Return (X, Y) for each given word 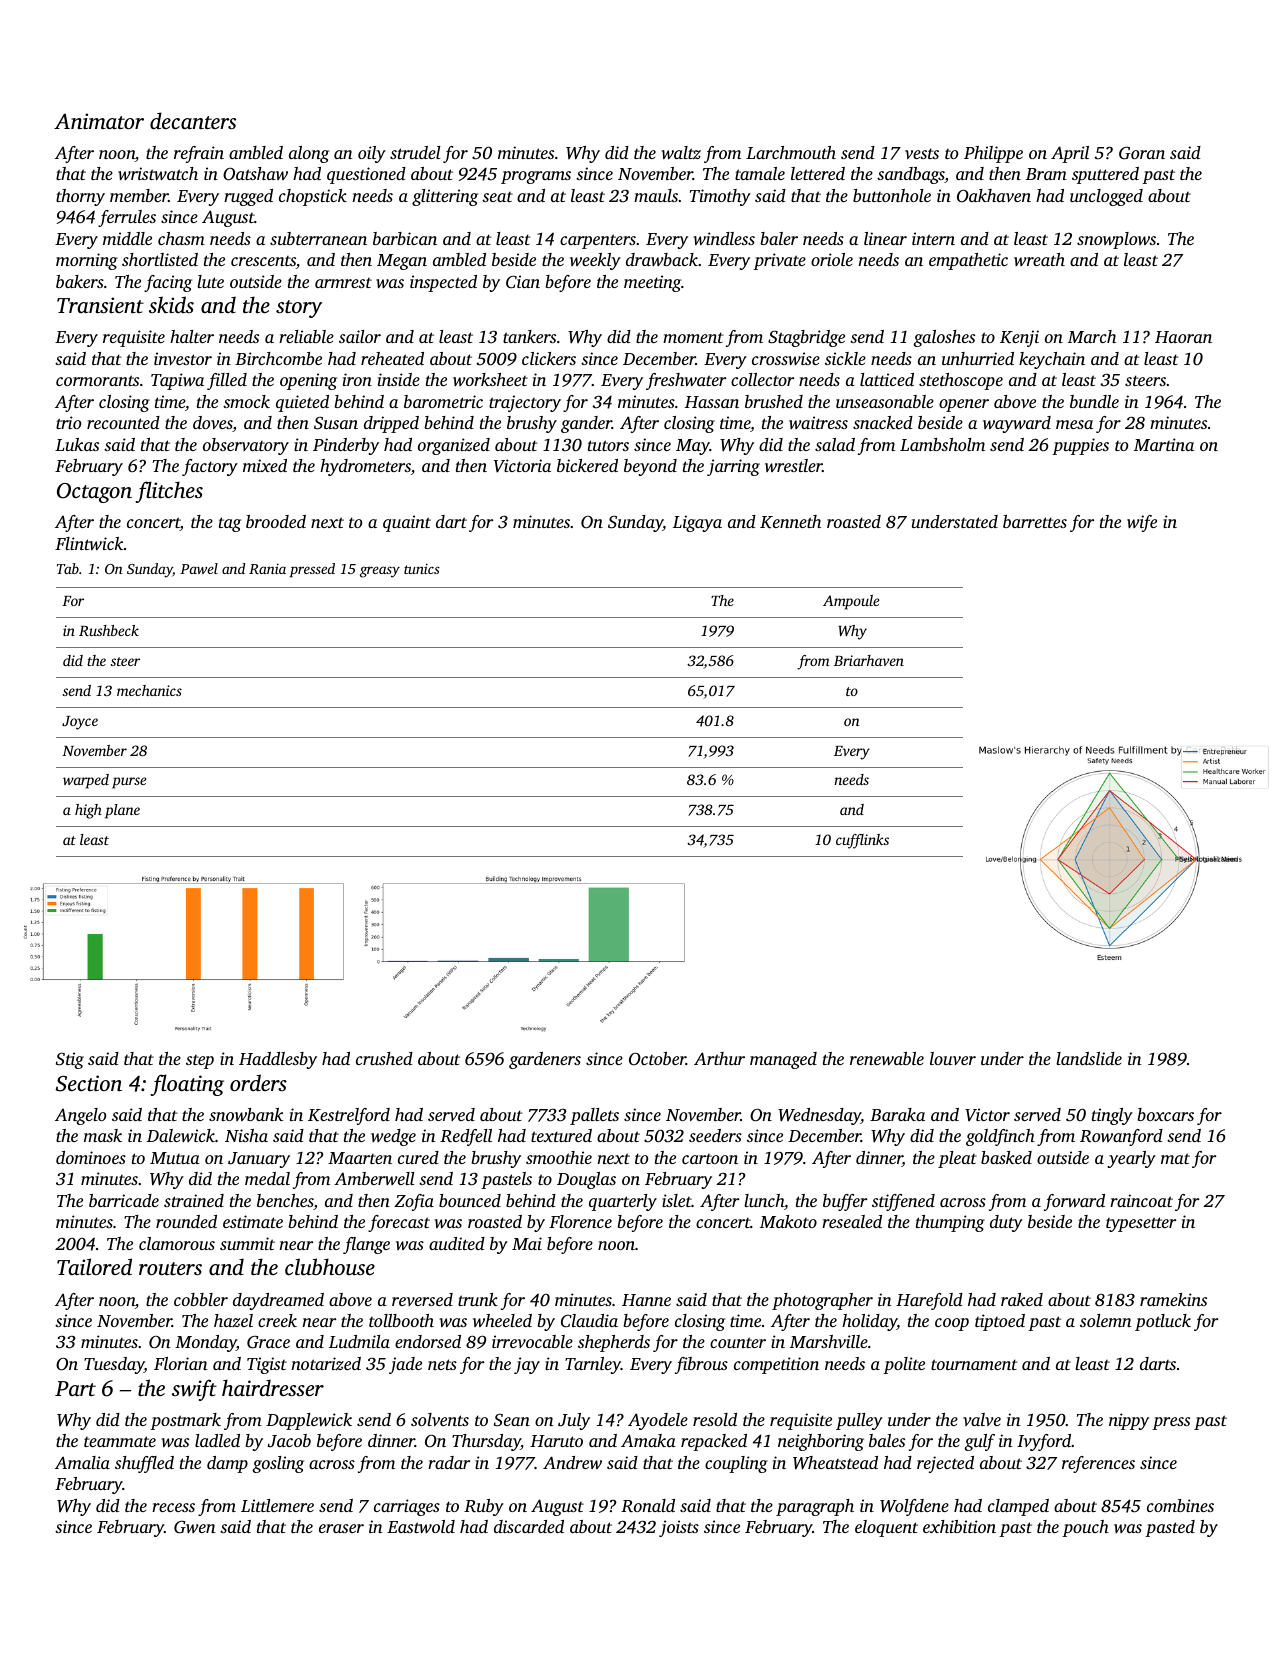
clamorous (177, 1243)
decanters (193, 120)
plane (122, 811)
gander (586, 424)
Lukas (77, 444)
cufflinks (862, 841)
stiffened (903, 1202)
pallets (594, 1116)
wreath (1039, 259)
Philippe (993, 154)
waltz (681, 152)
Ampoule (851, 602)
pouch (1085, 1528)
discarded (529, 1526)
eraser (341, 1528)
